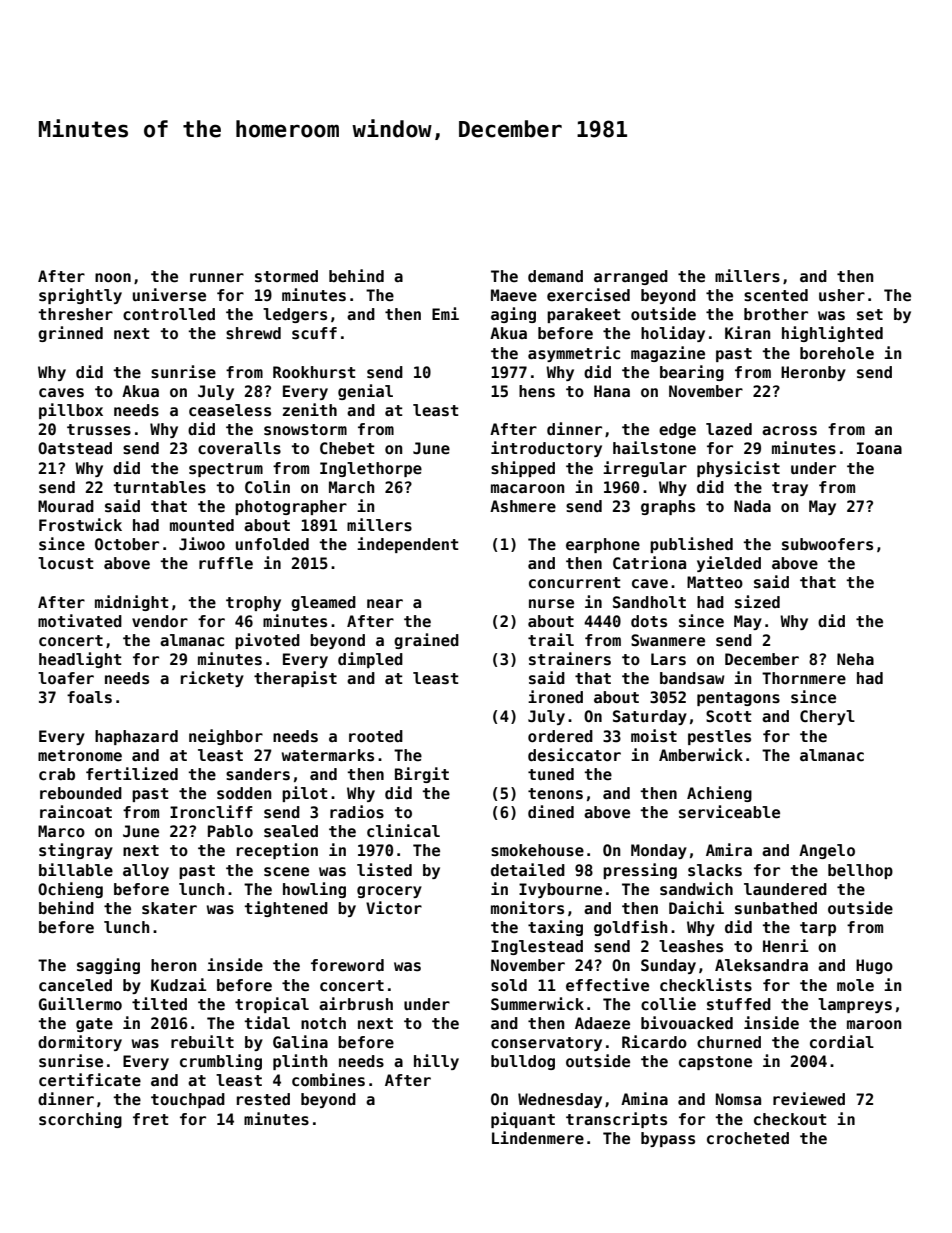  What do you see at coordinates (159, 487) in the document?
I see `turntables` at bounding box center [159, 487].
